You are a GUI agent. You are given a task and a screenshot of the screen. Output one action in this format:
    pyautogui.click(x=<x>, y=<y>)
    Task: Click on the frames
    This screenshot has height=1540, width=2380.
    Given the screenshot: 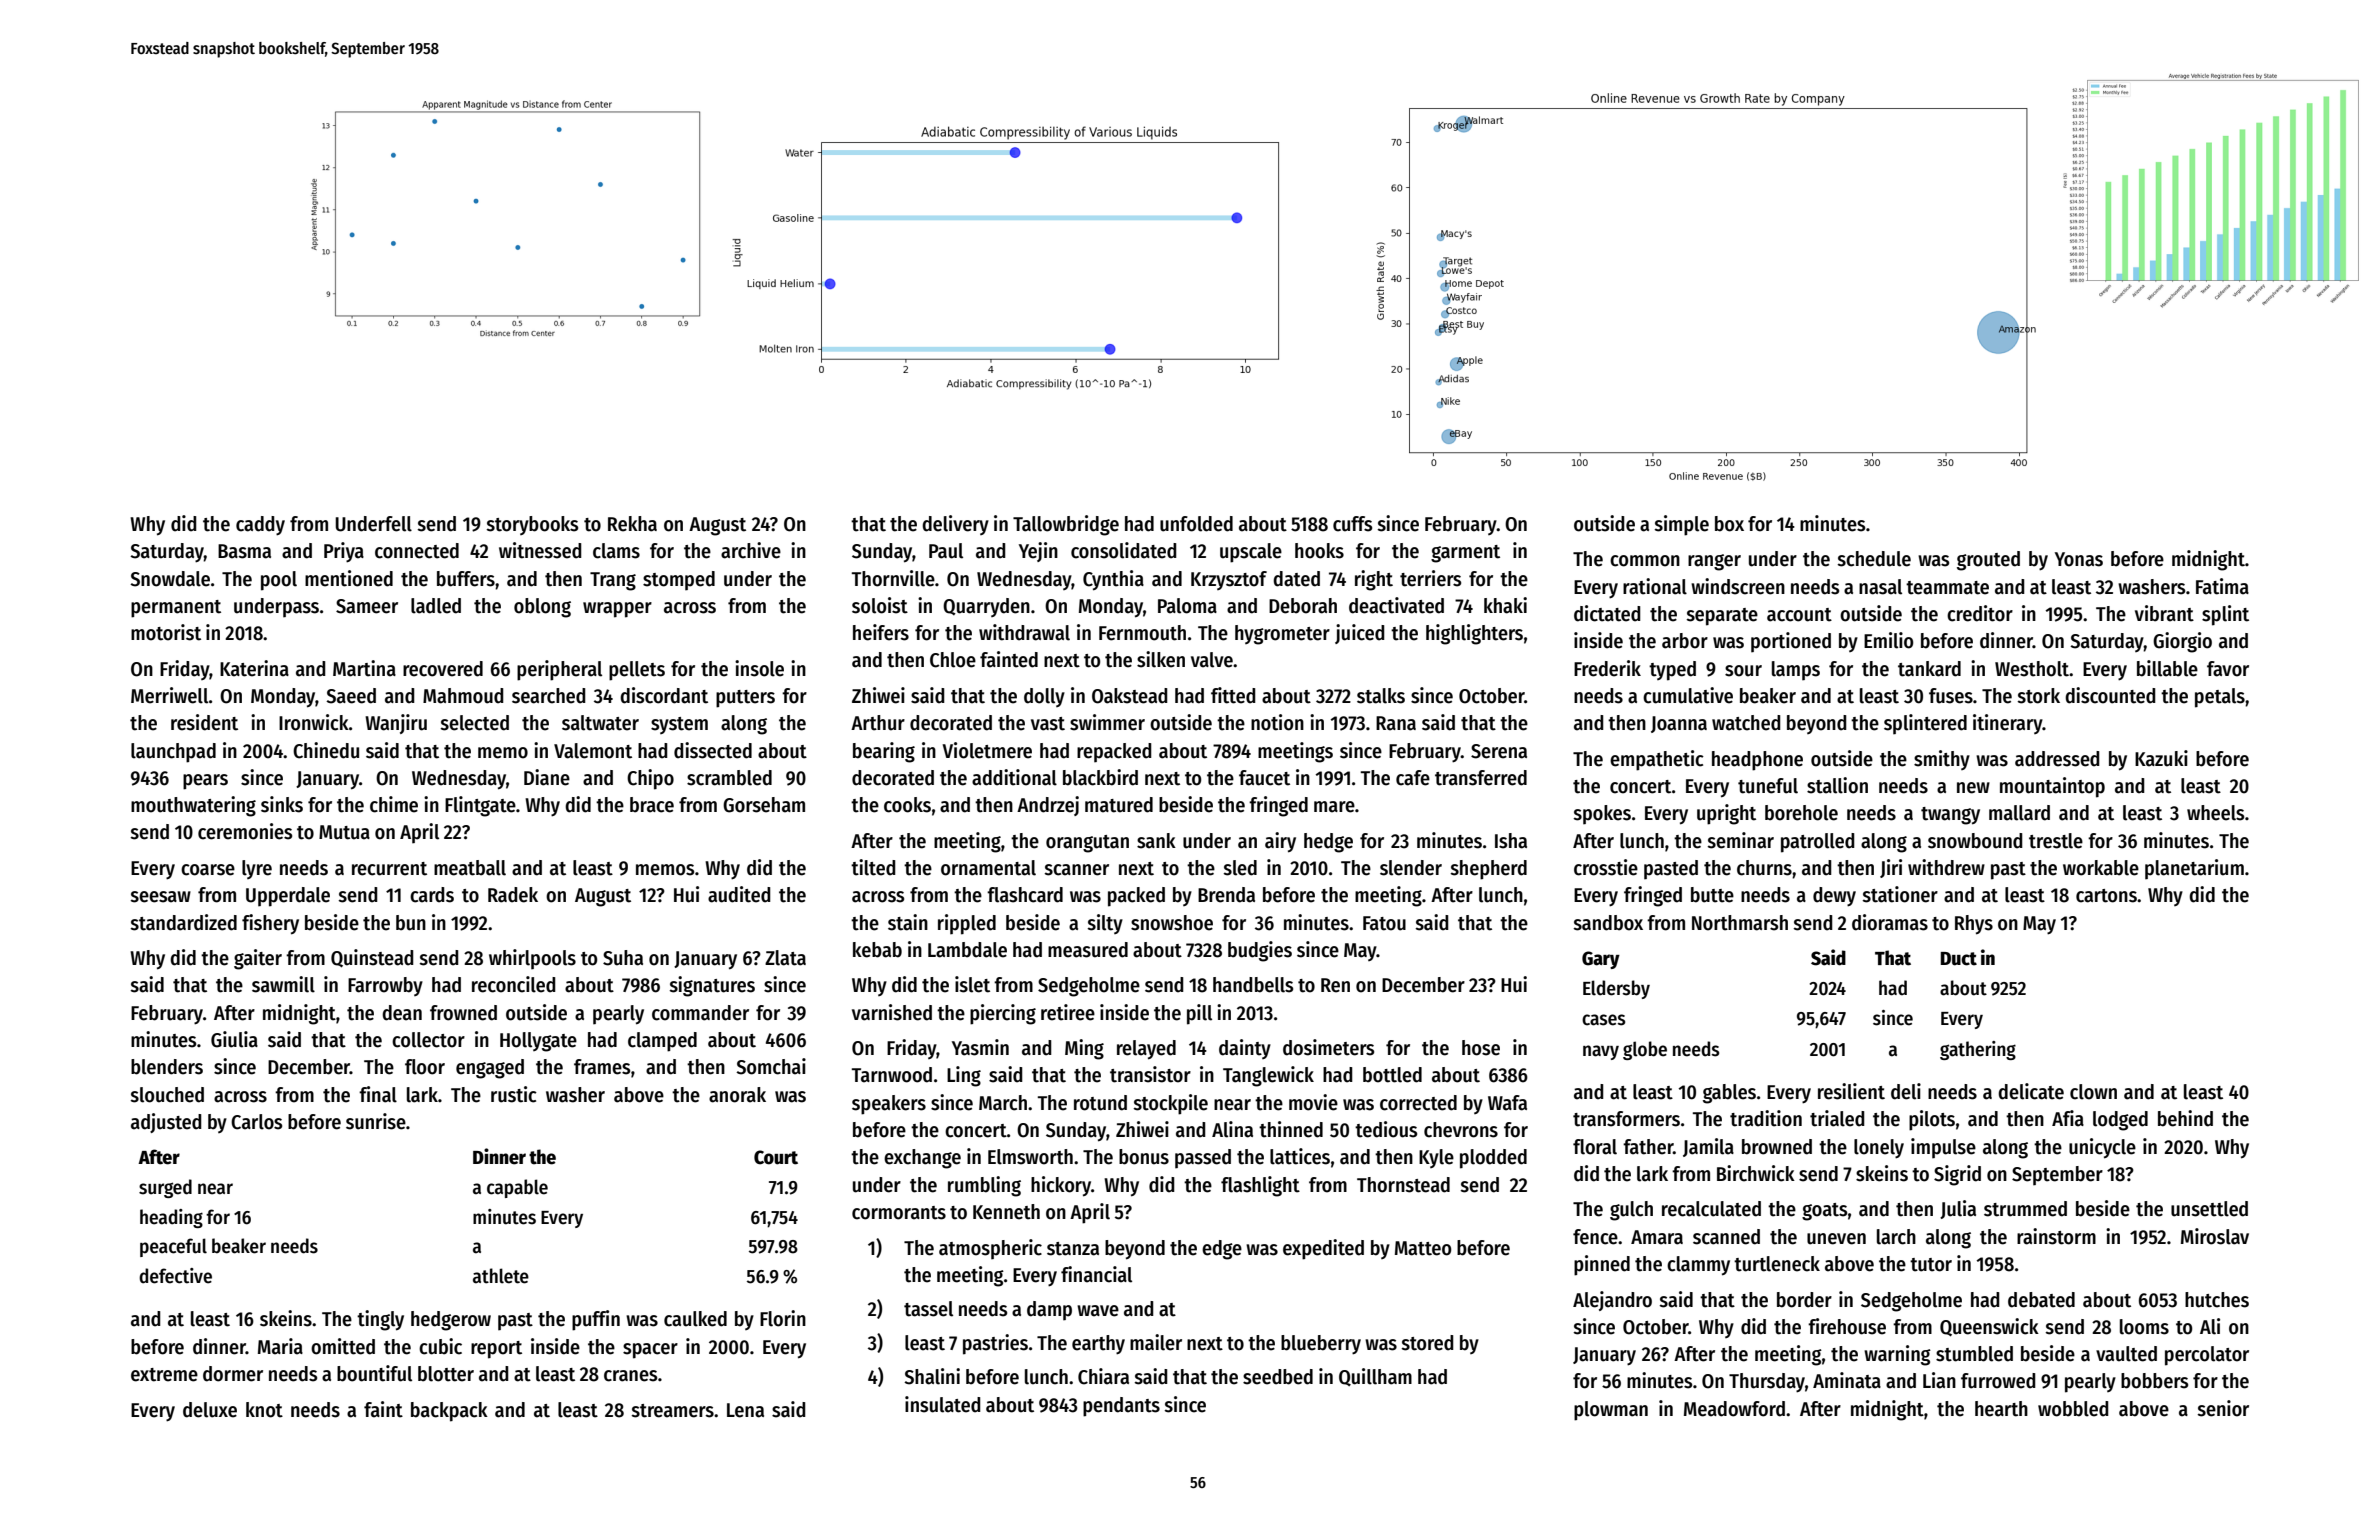 What is the action you would take?
    pyautogui.click(x=602, y=1067)
